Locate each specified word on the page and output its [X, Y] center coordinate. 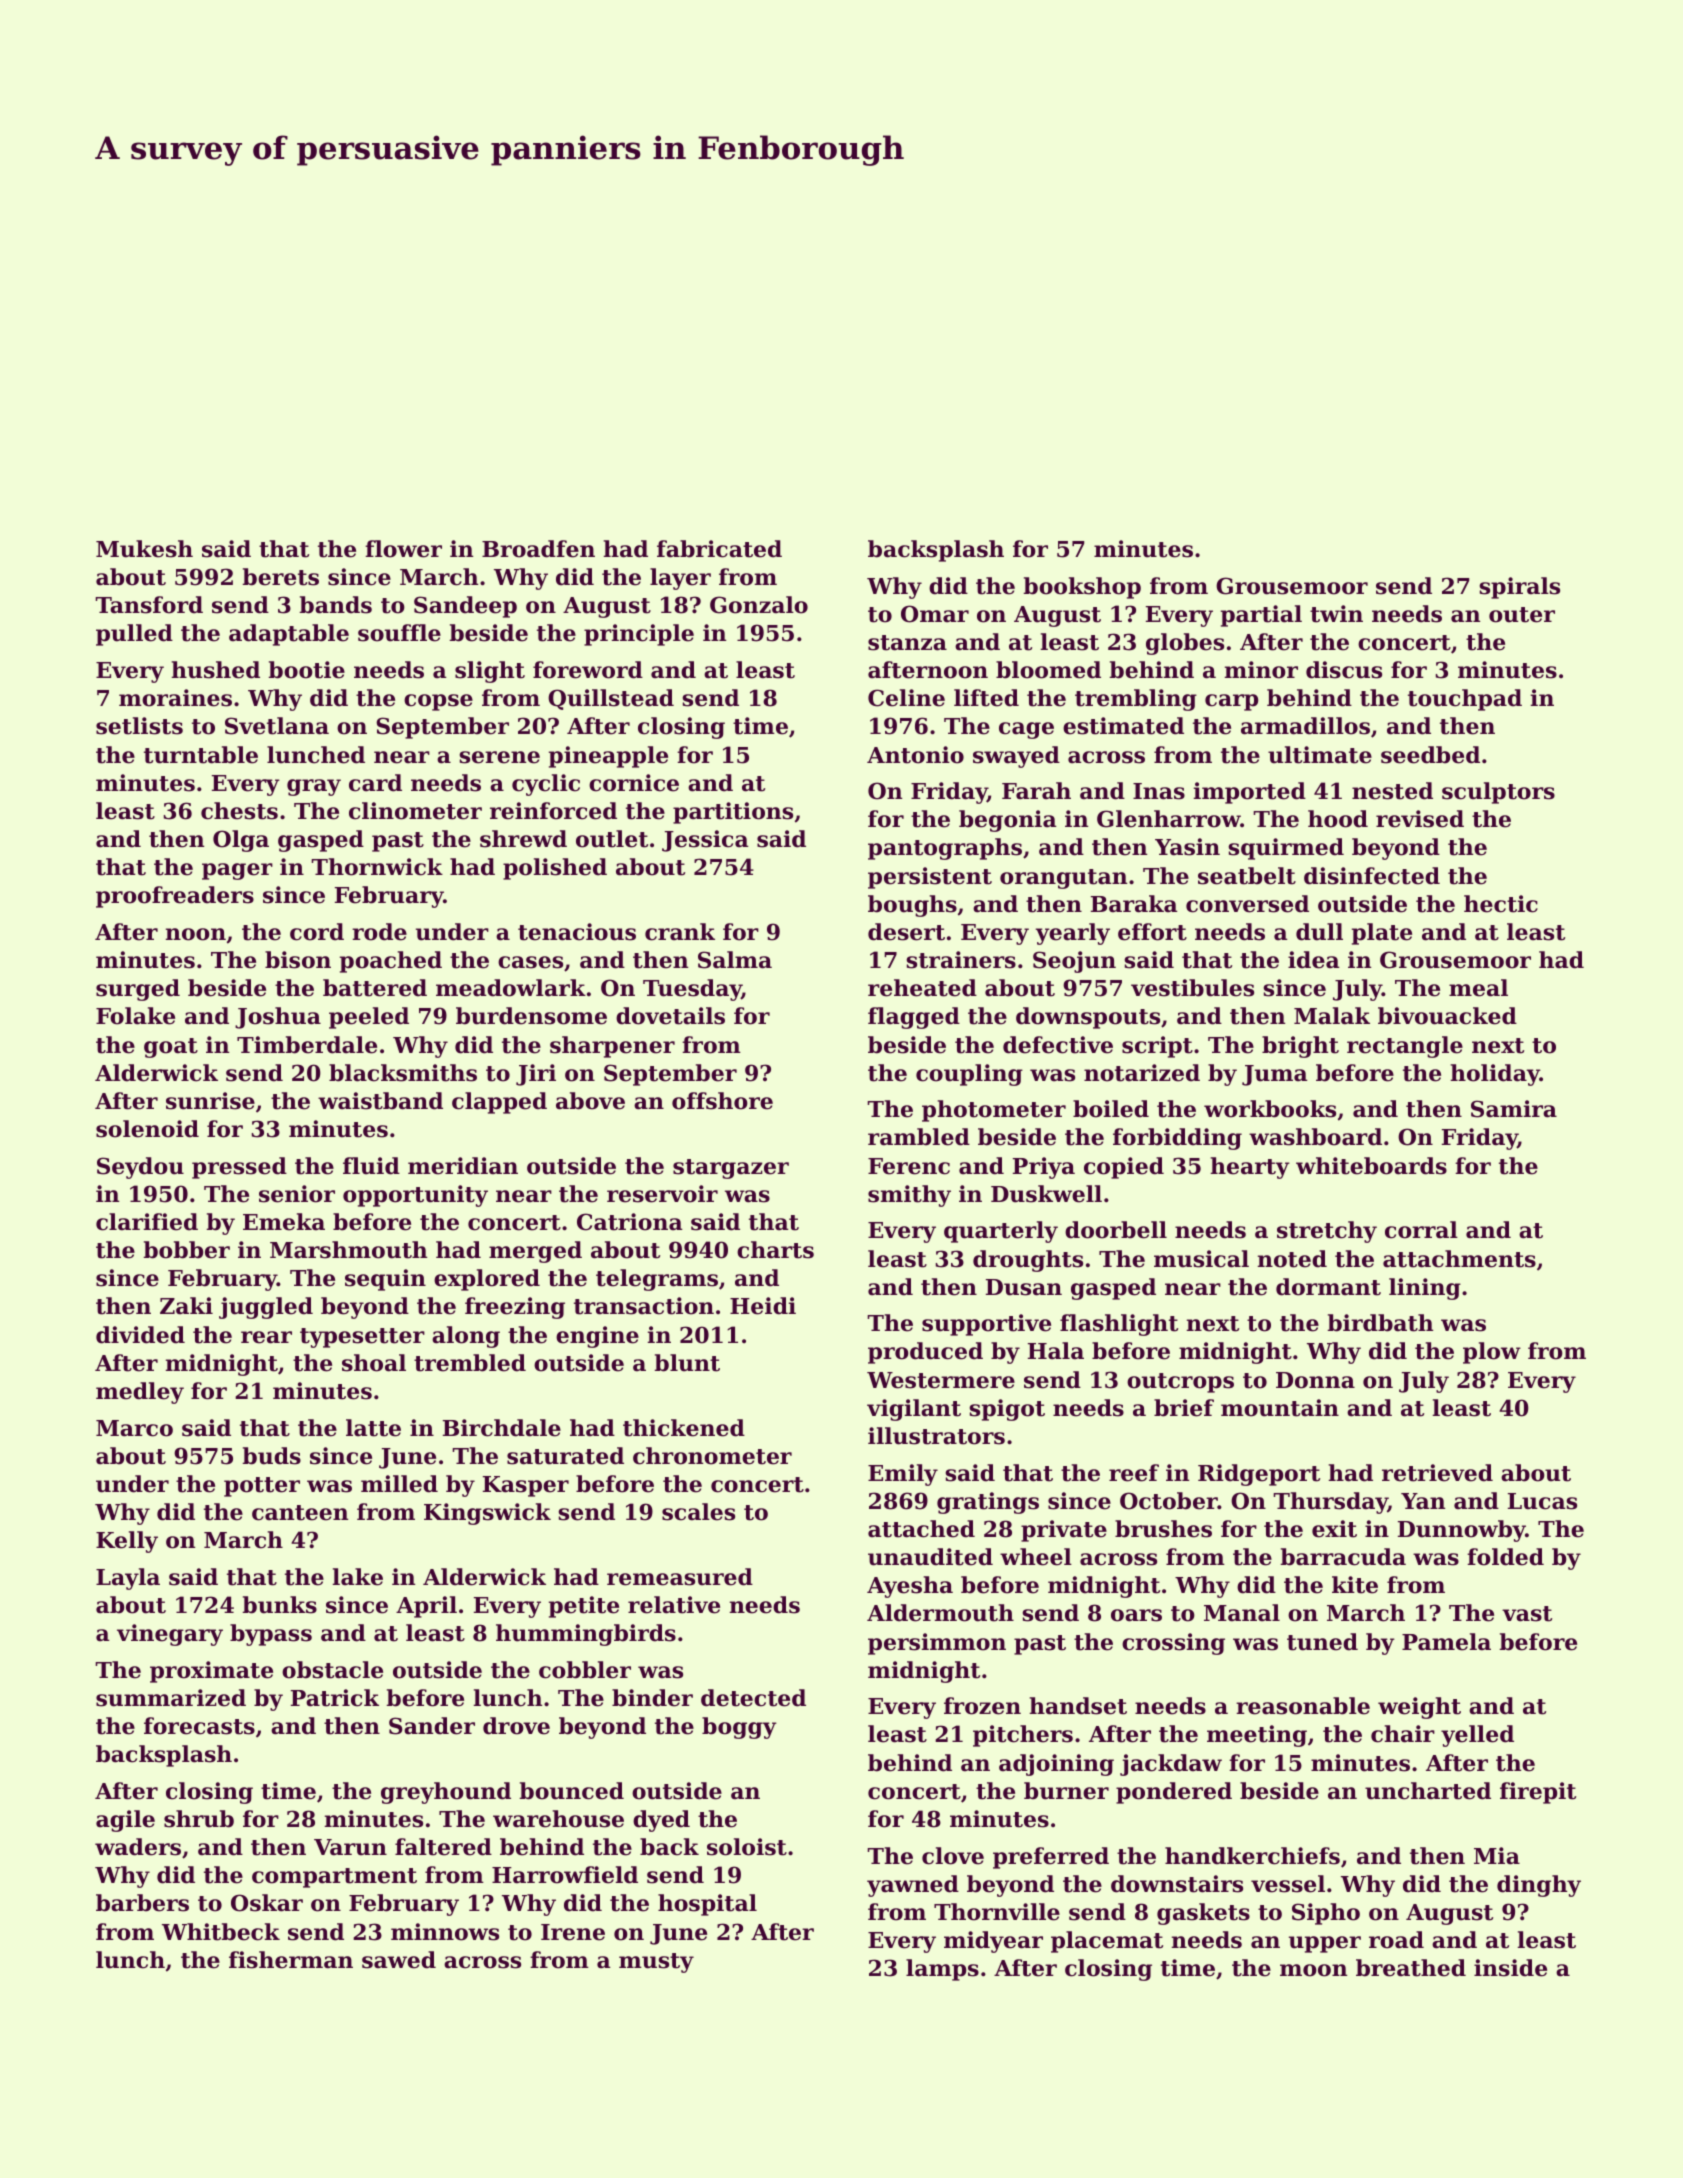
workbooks [1270, 1109]
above [590, 1101]
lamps [942, 1970]
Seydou [140, 1168]
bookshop [1082, 588]
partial [1261, 616]
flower [403, 549]
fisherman [291, 1960]
